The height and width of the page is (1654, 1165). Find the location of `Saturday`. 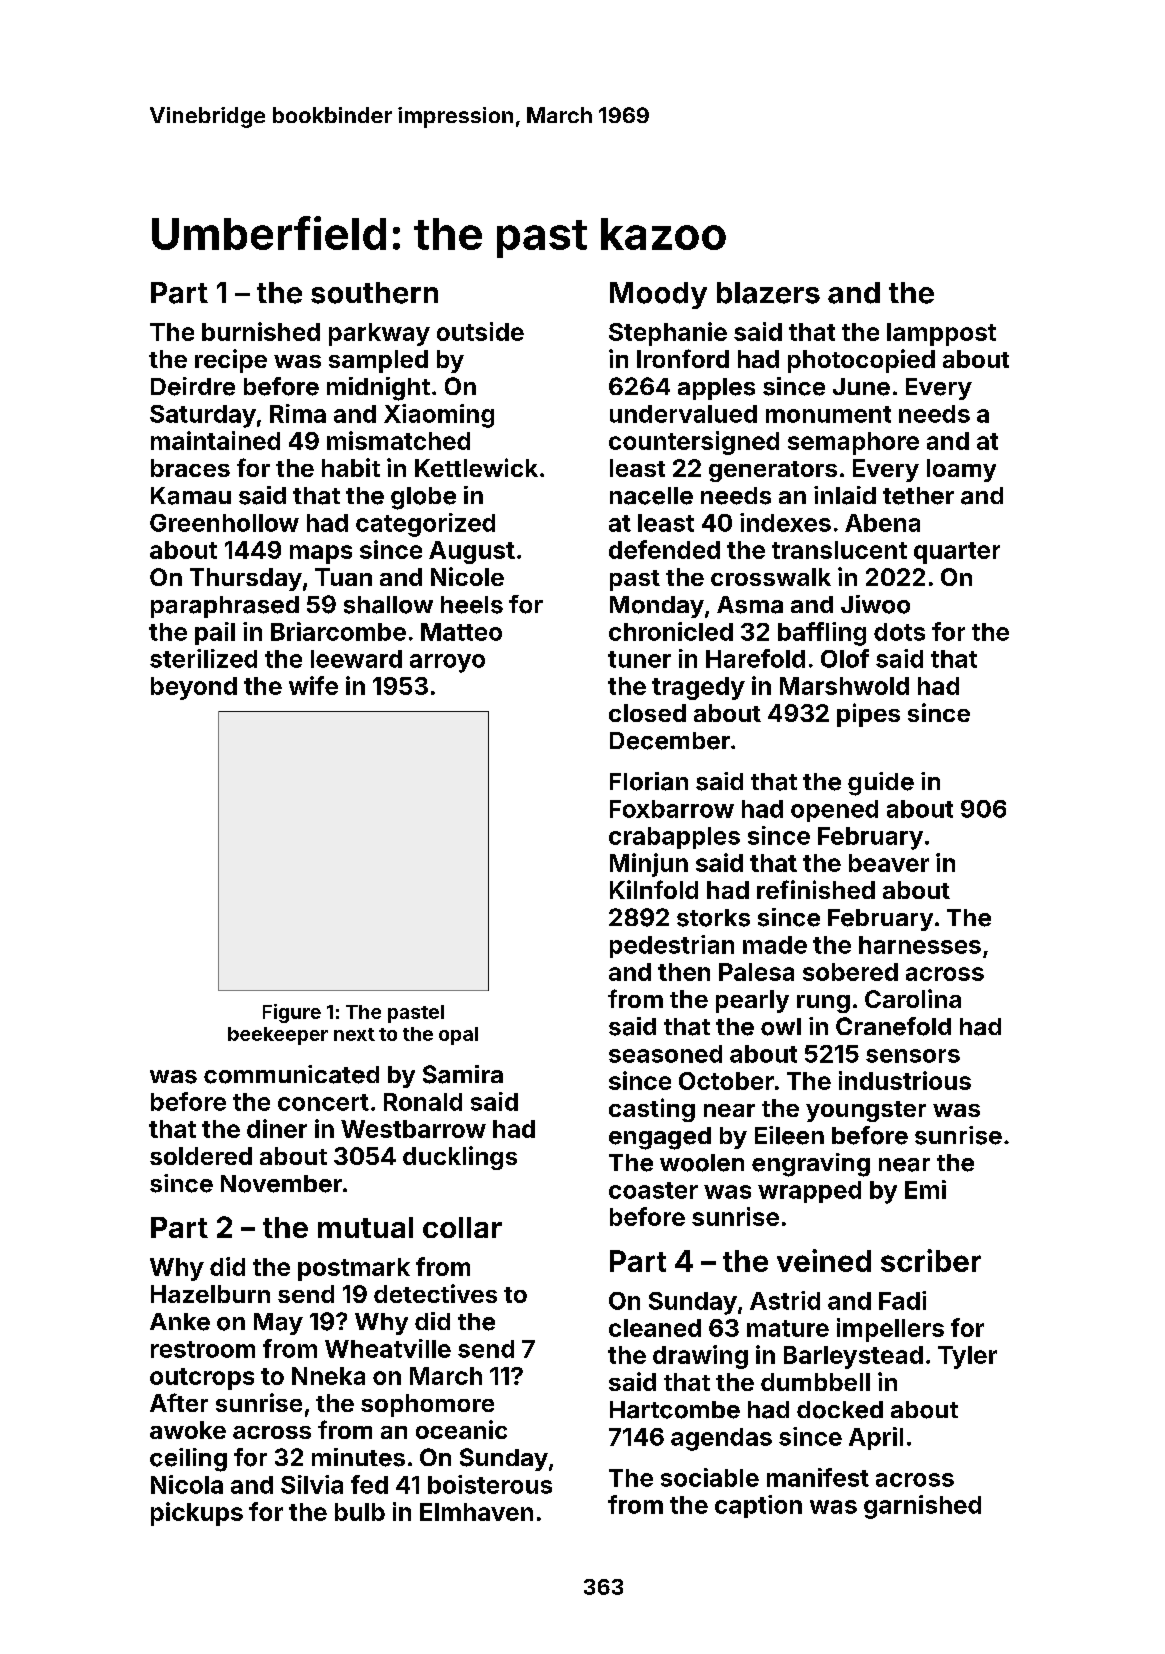

Saturday is located at coordinates (203, 416).
